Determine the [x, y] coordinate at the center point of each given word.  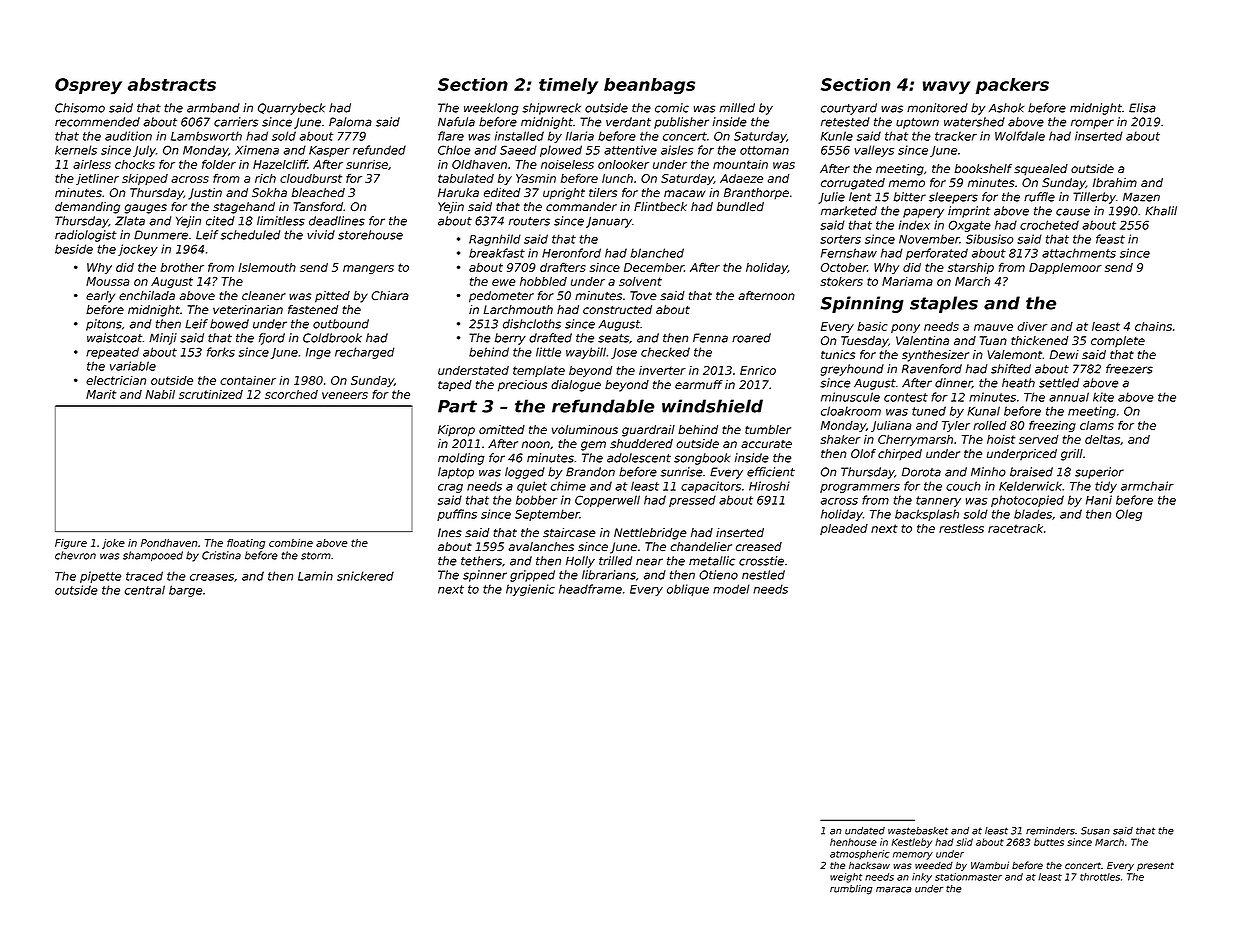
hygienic [530, 590]
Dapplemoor [1065, 268]
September [547, 515]
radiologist [86, 236]
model [731, 589]
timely [568, 86]
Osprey [88, 86]
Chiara [390, 296]
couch [963, 486]
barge [185, 591]
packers [1012, 86]
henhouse [853, 842]
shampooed [153, 556]
